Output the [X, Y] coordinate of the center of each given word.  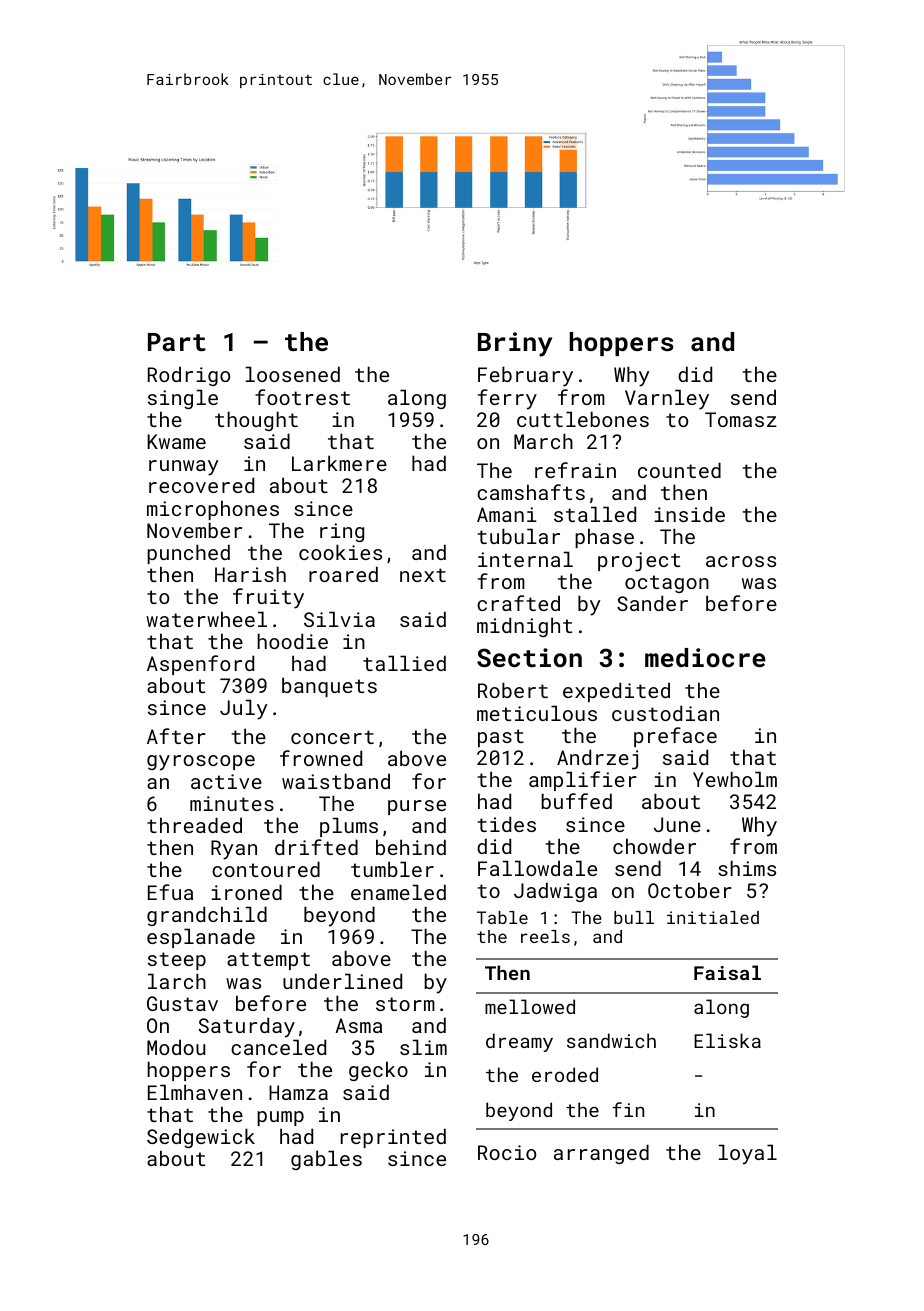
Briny [515, 344]
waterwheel [206, 619]
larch [177, 981]
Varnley [667, 399]
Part [177, 342]
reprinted [393, 1138]
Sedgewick [201, 1138]
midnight [524, 627]
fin [628, 1109]
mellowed [530, 1006]
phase [604, 538]
